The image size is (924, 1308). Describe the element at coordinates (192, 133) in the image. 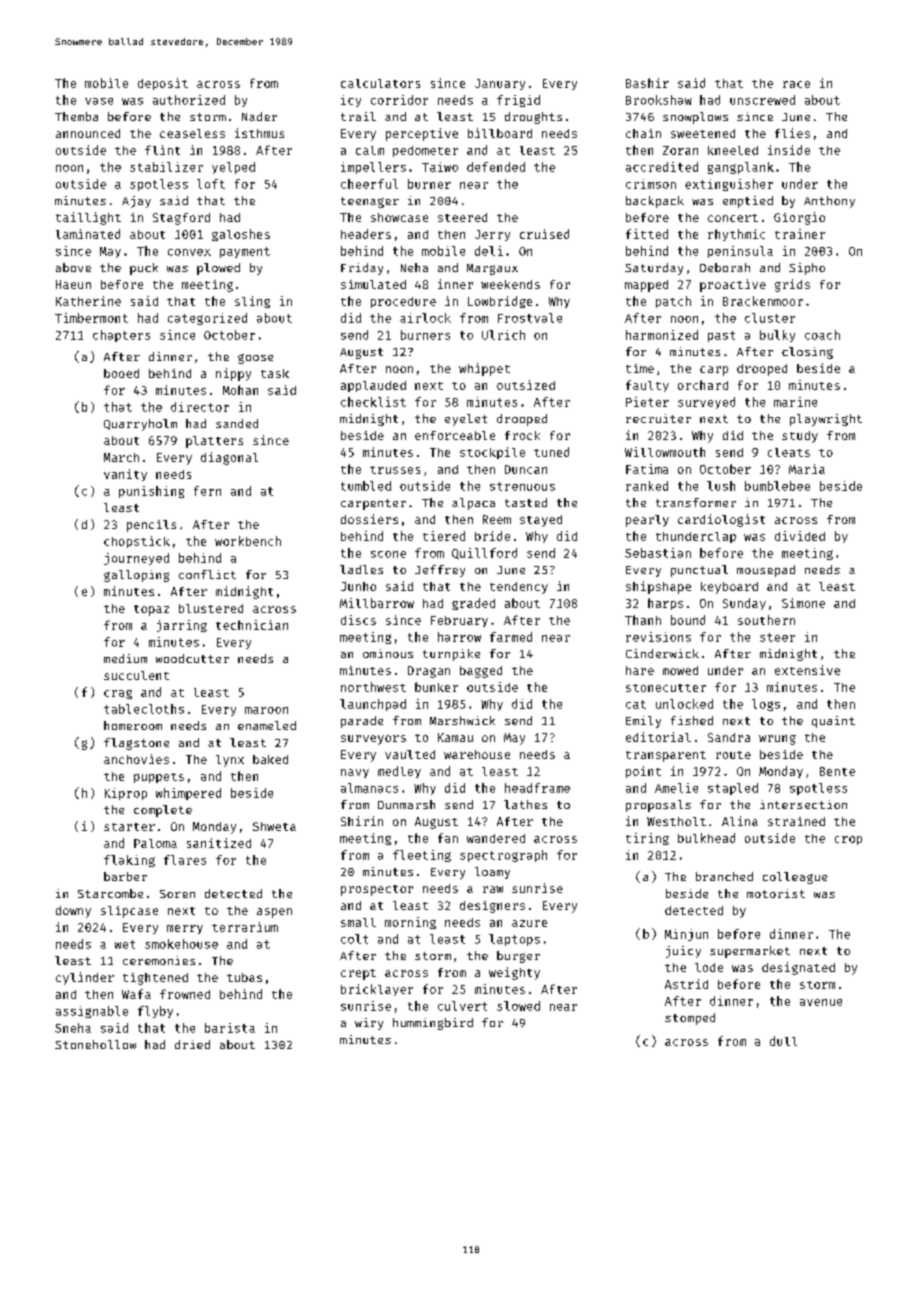

I see `ceaseless` at that location.
